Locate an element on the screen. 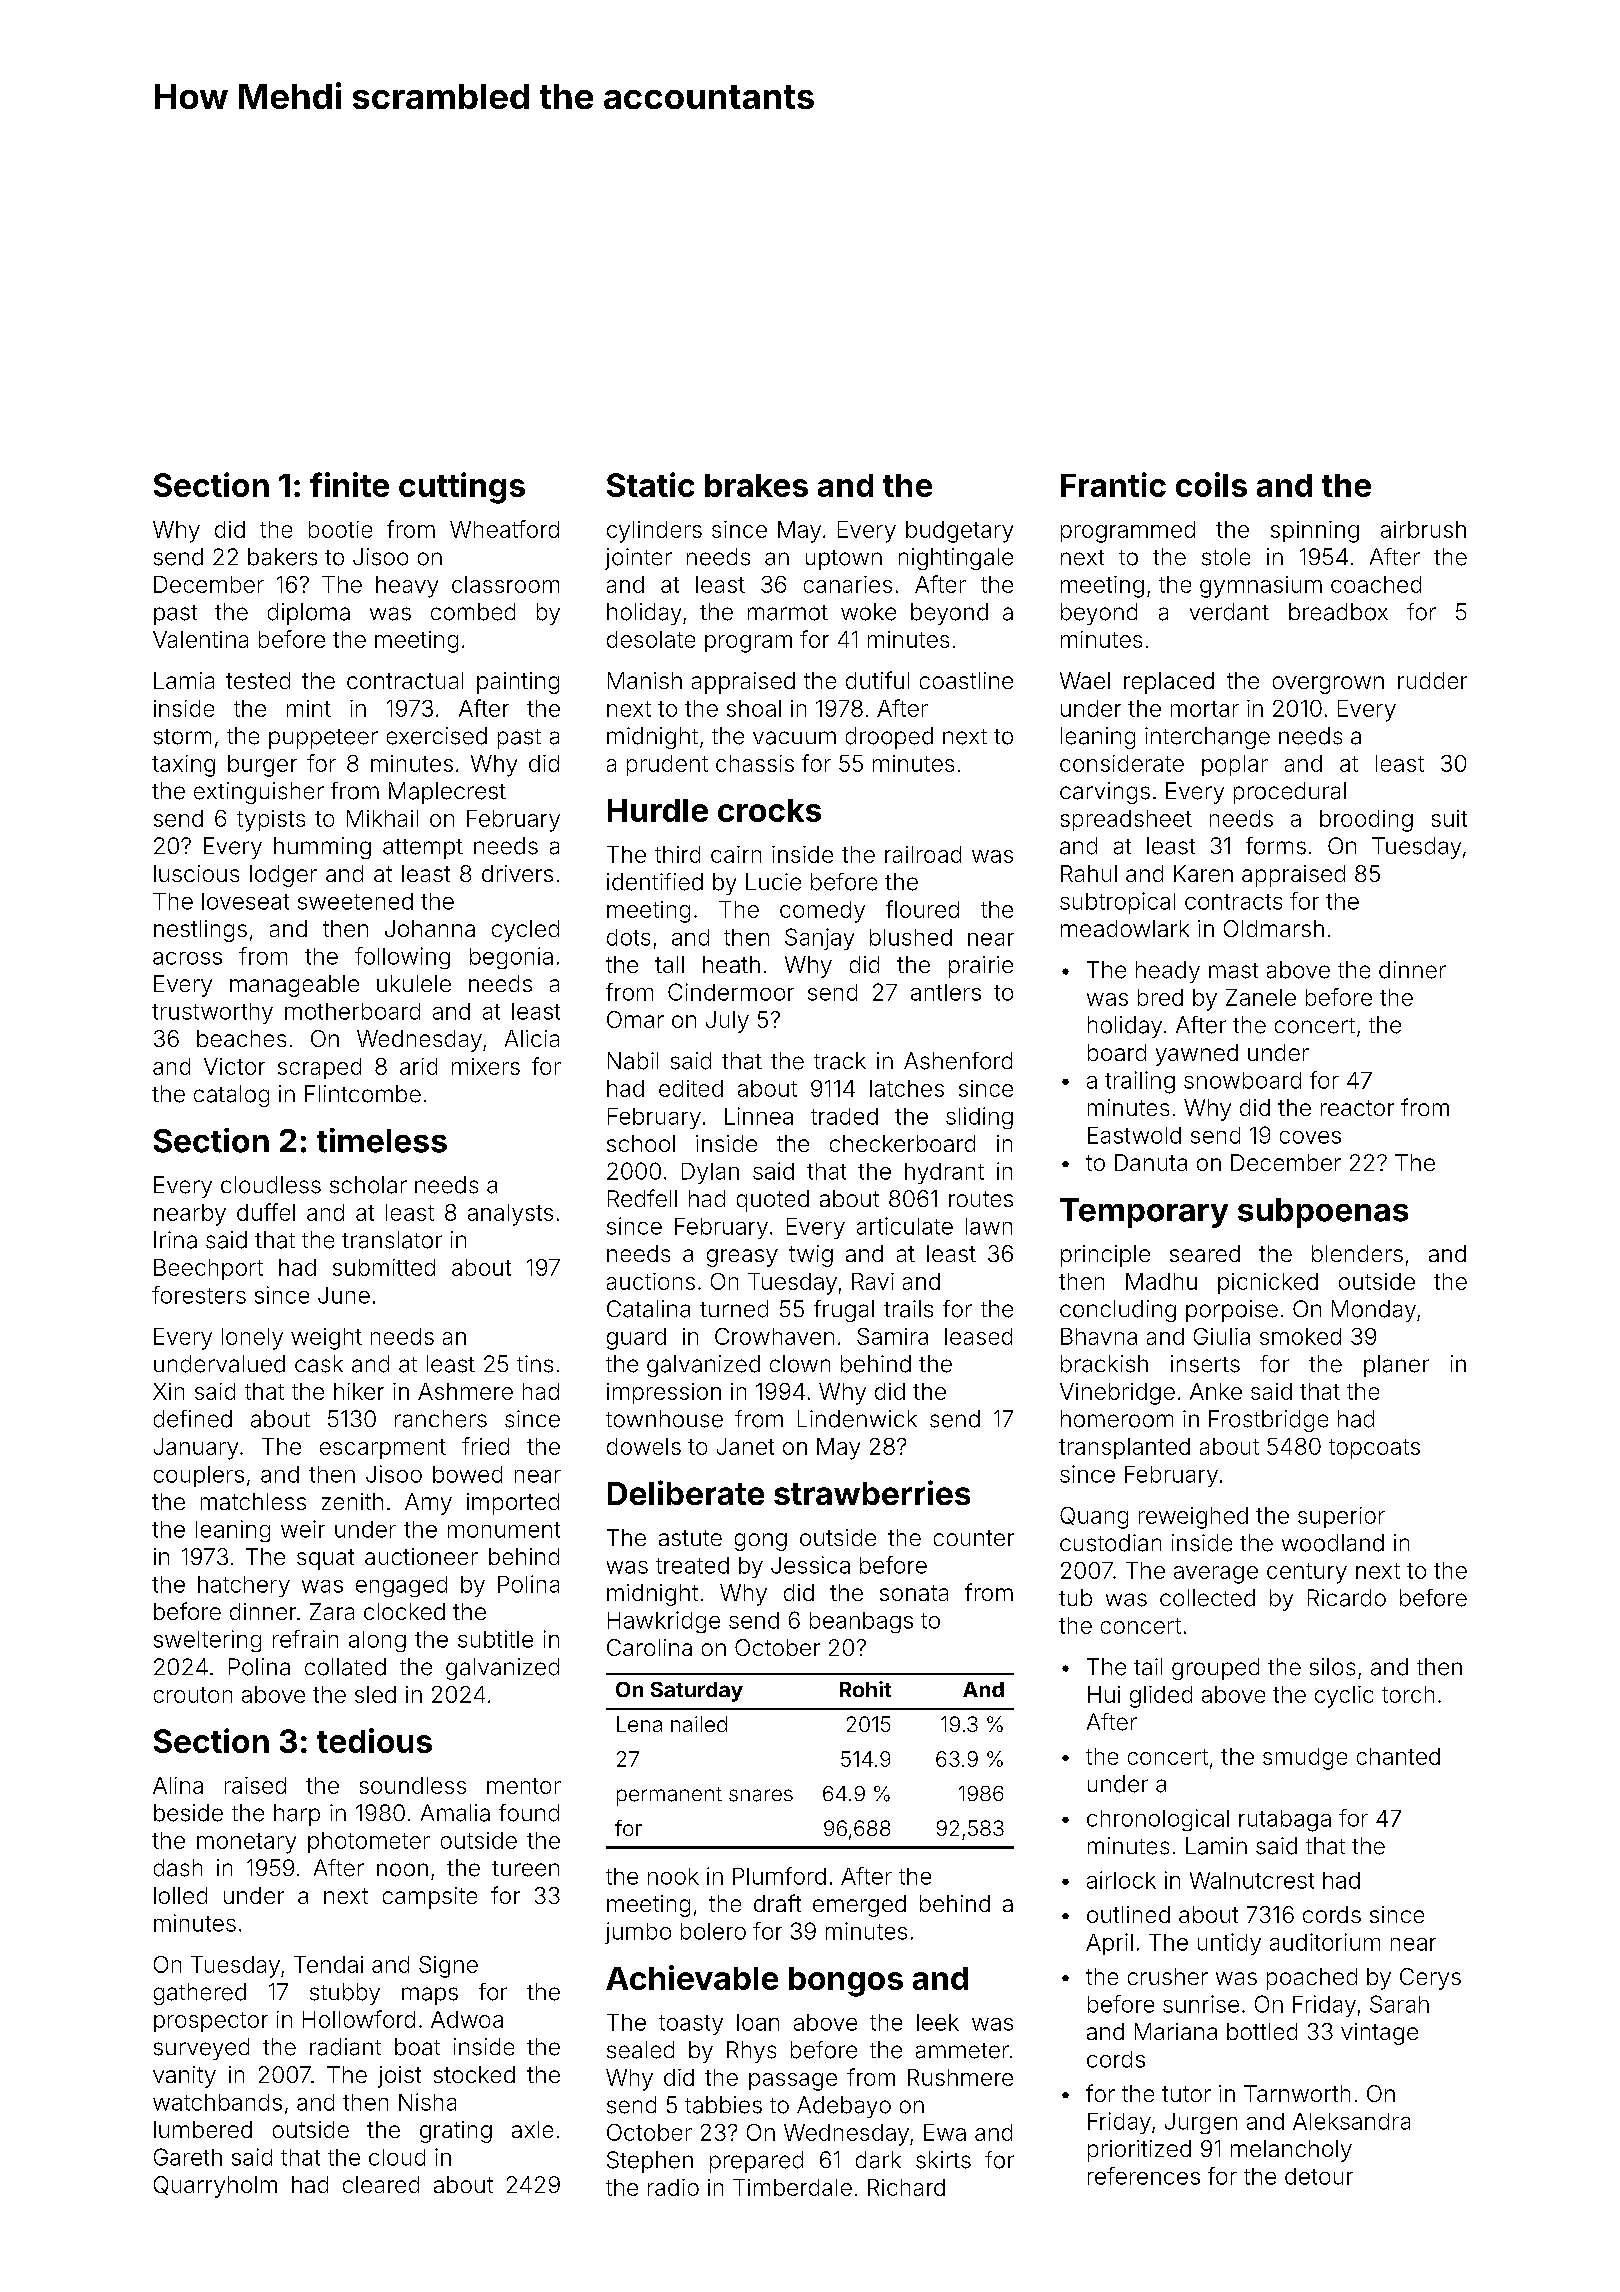 This screenshot has width=1620, height=2292. cleared is located at coordinates (381, 2184).
